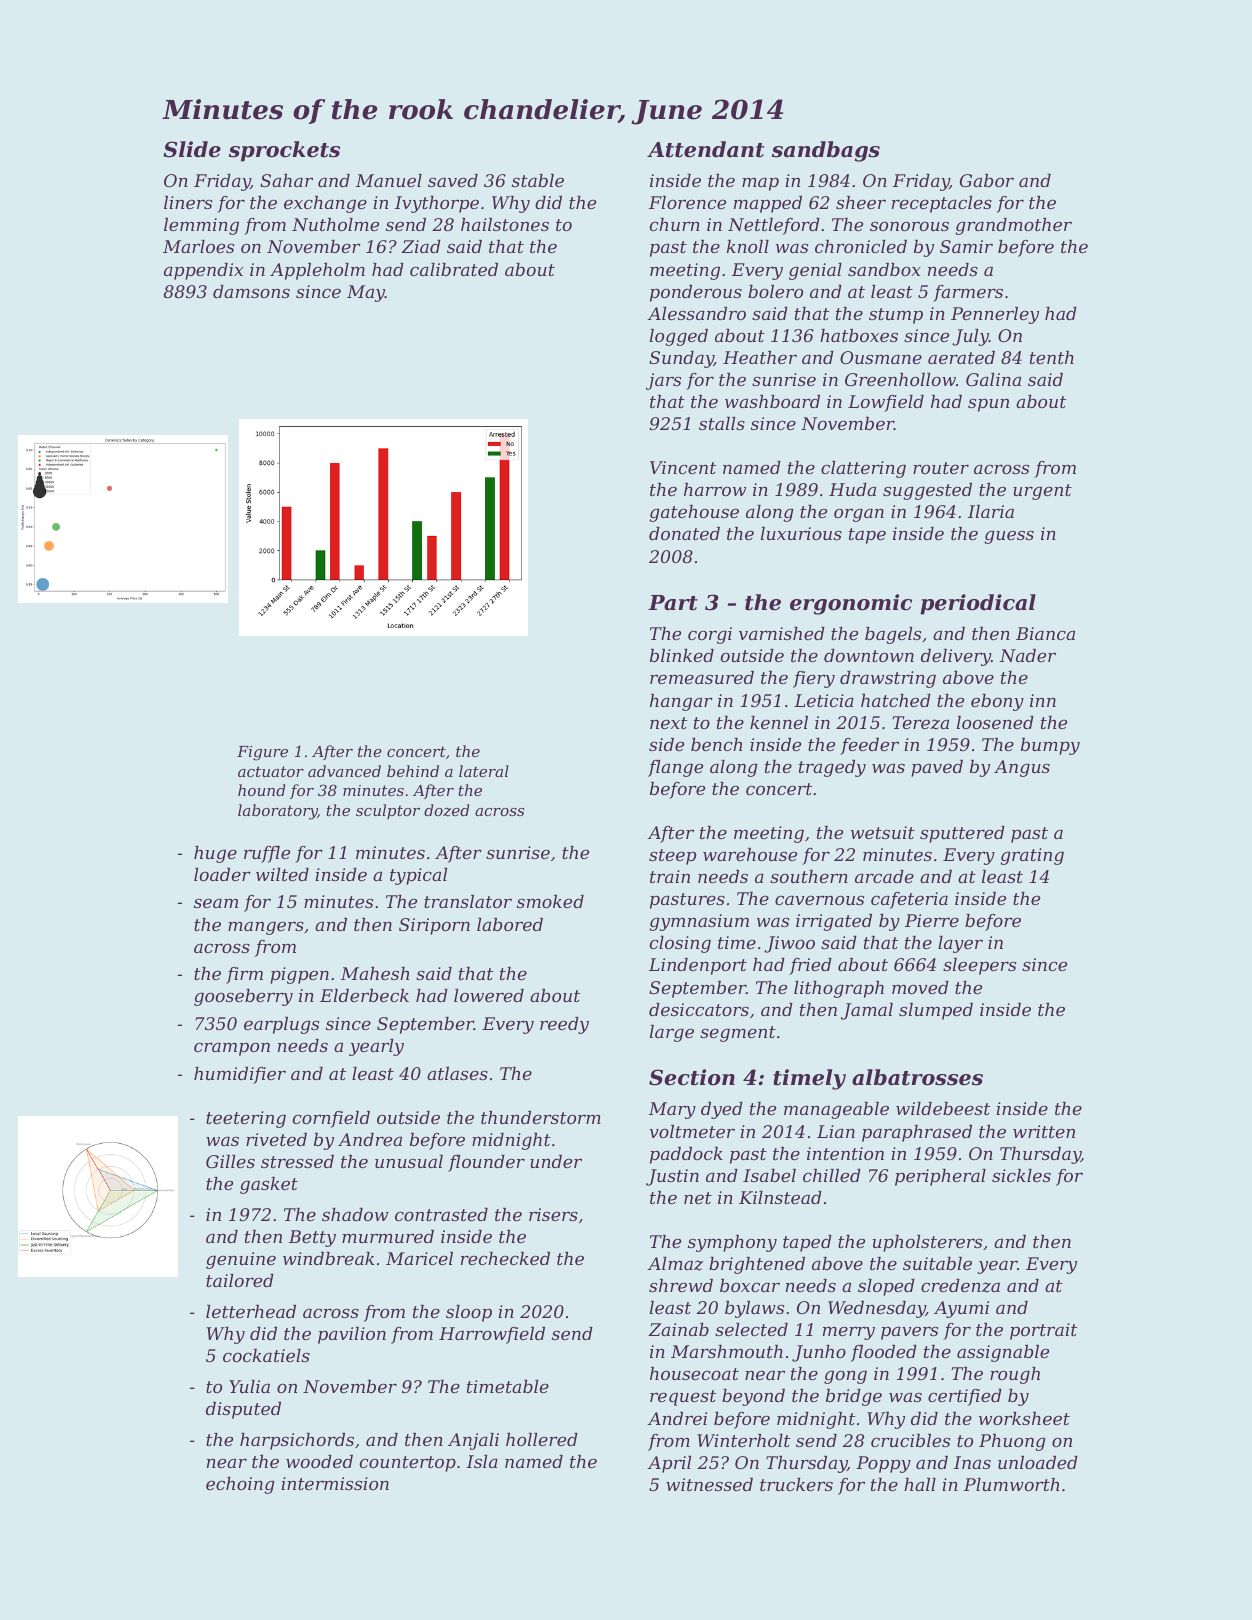 This screenshot has width=1252, height=1620. I want to click on Slide, so click(192, 149).
